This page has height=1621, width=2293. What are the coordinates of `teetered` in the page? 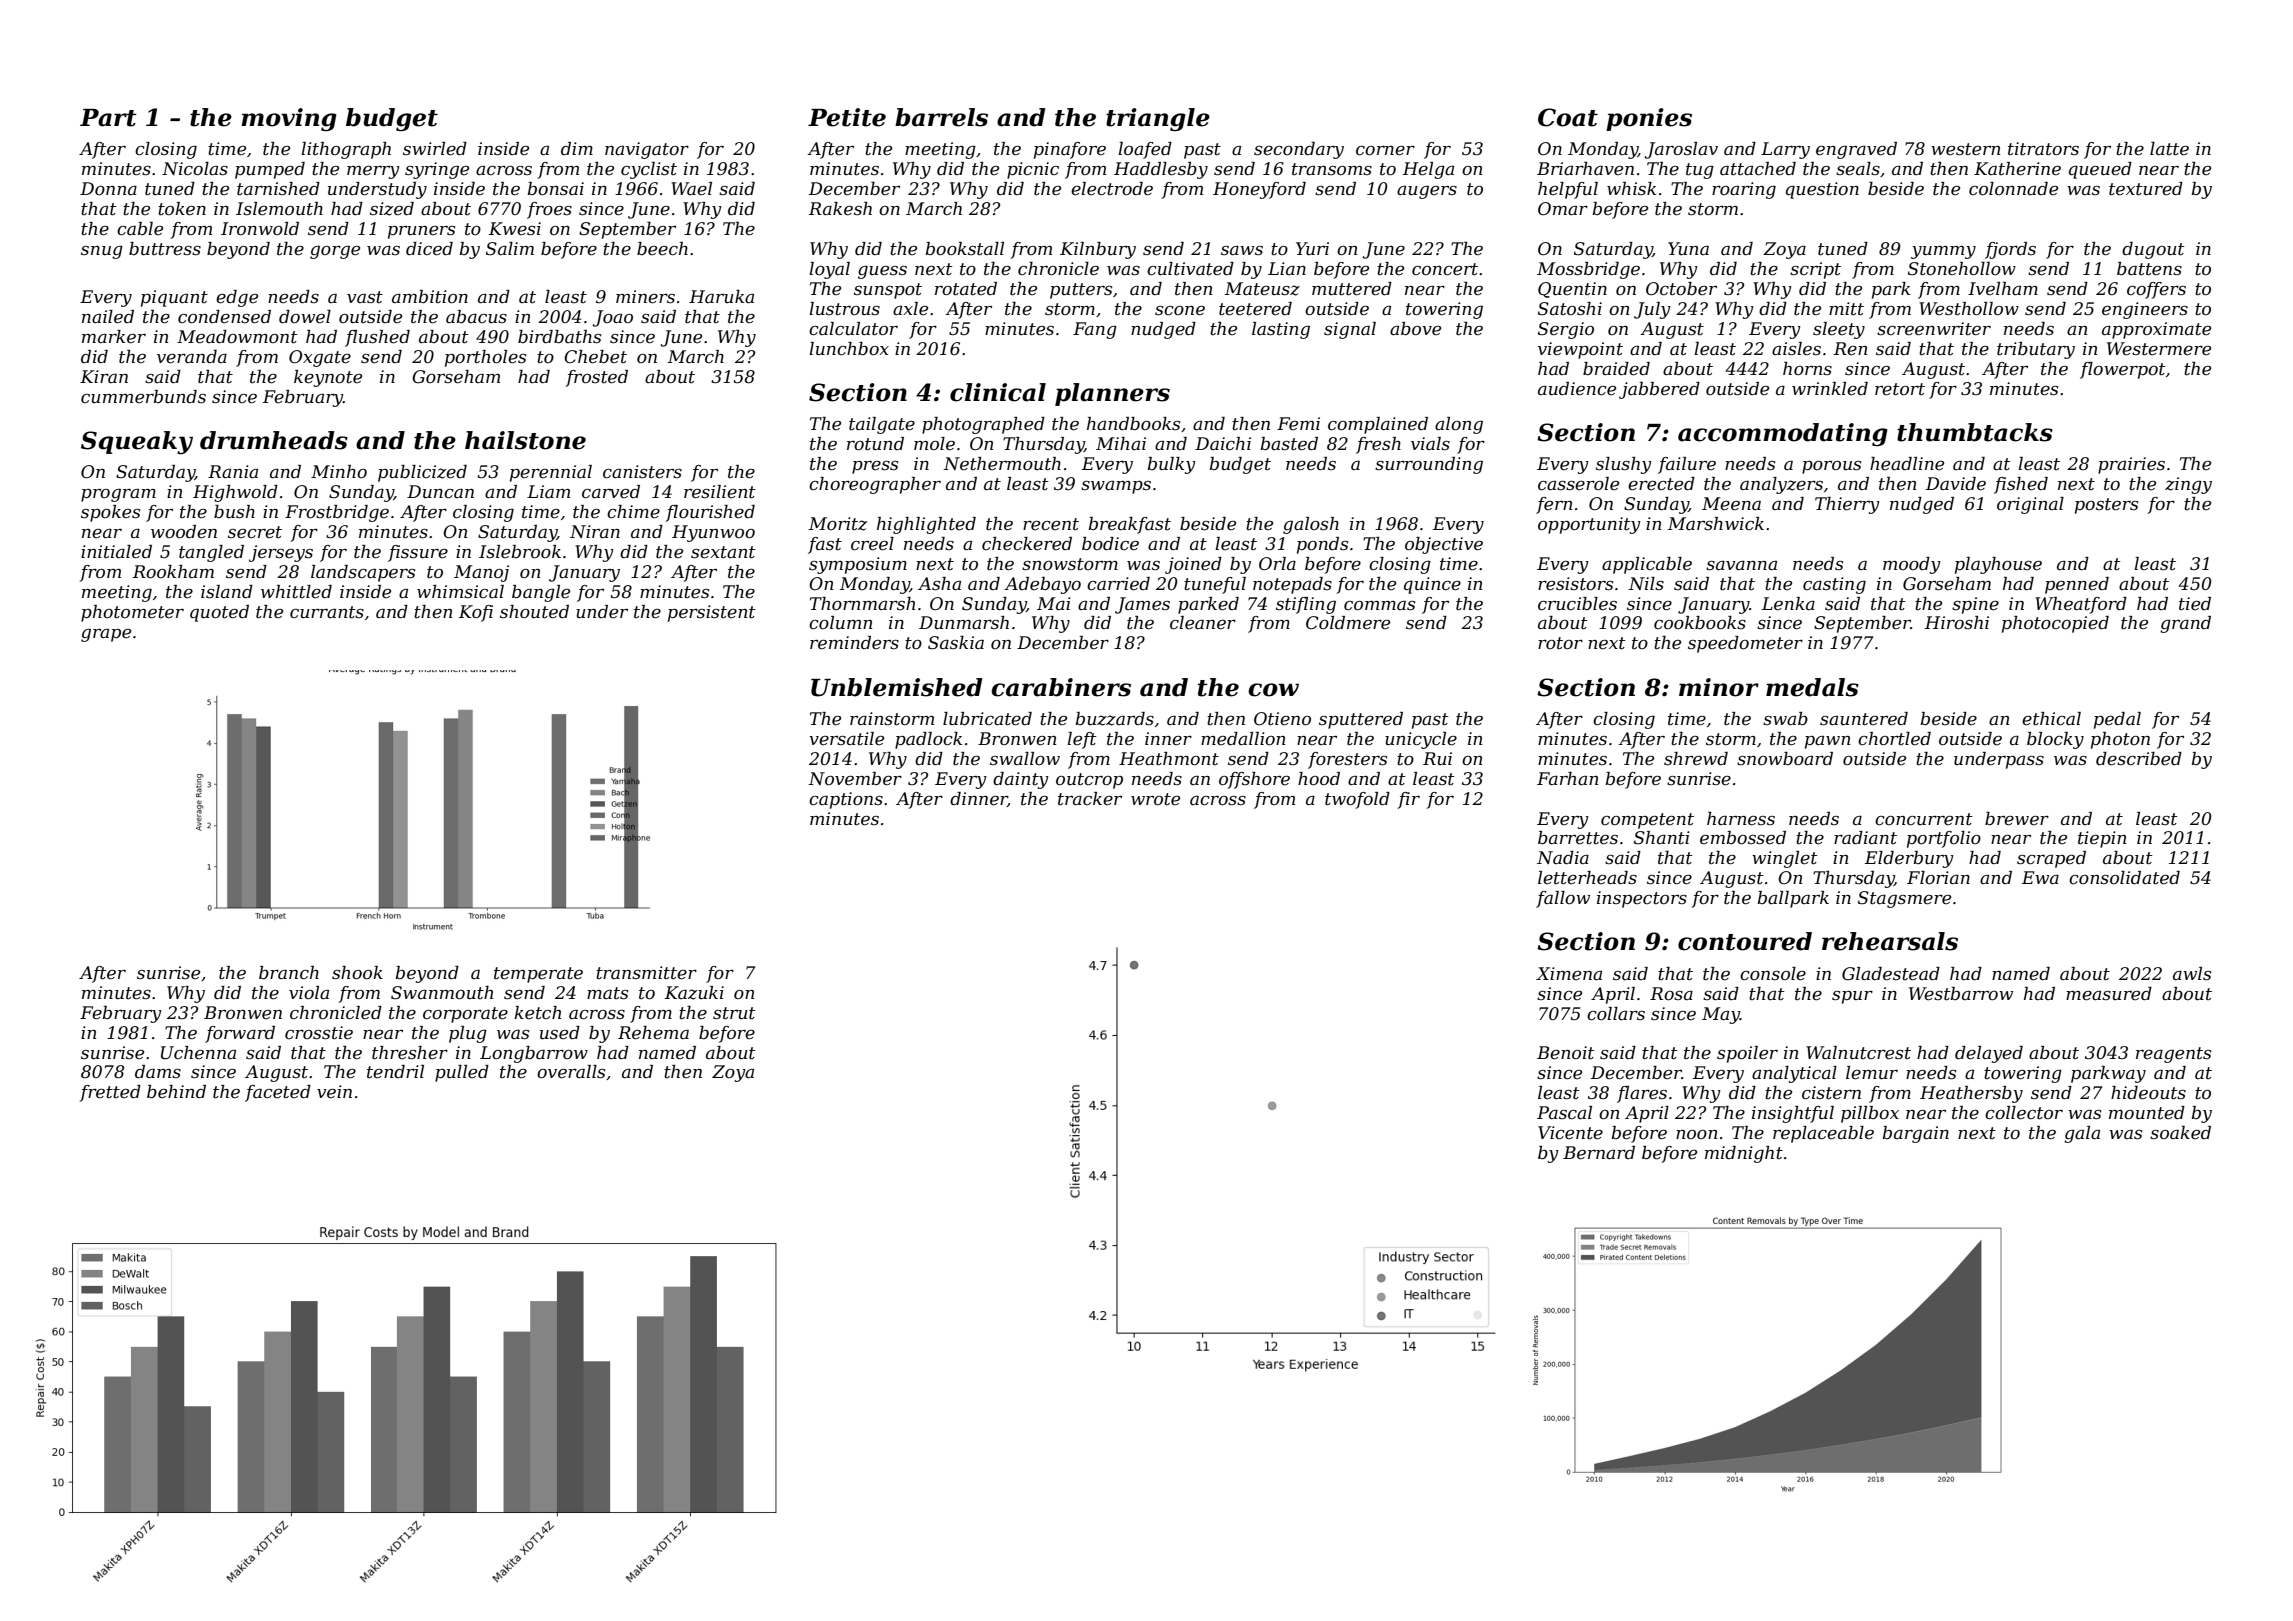 It's located at (1255, 309).
